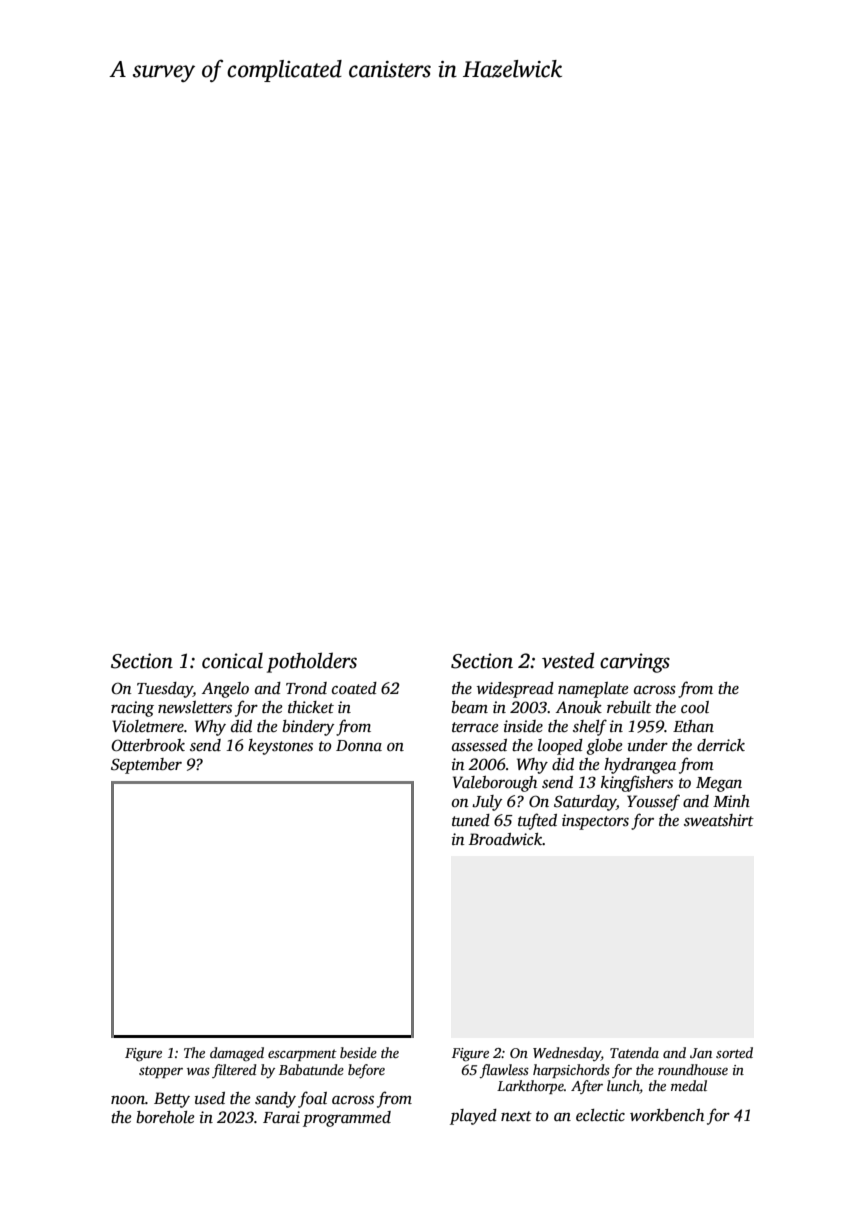  Describe the element at coordinates (281, 1117) in the screenshot. I see `Farai` at that location.
